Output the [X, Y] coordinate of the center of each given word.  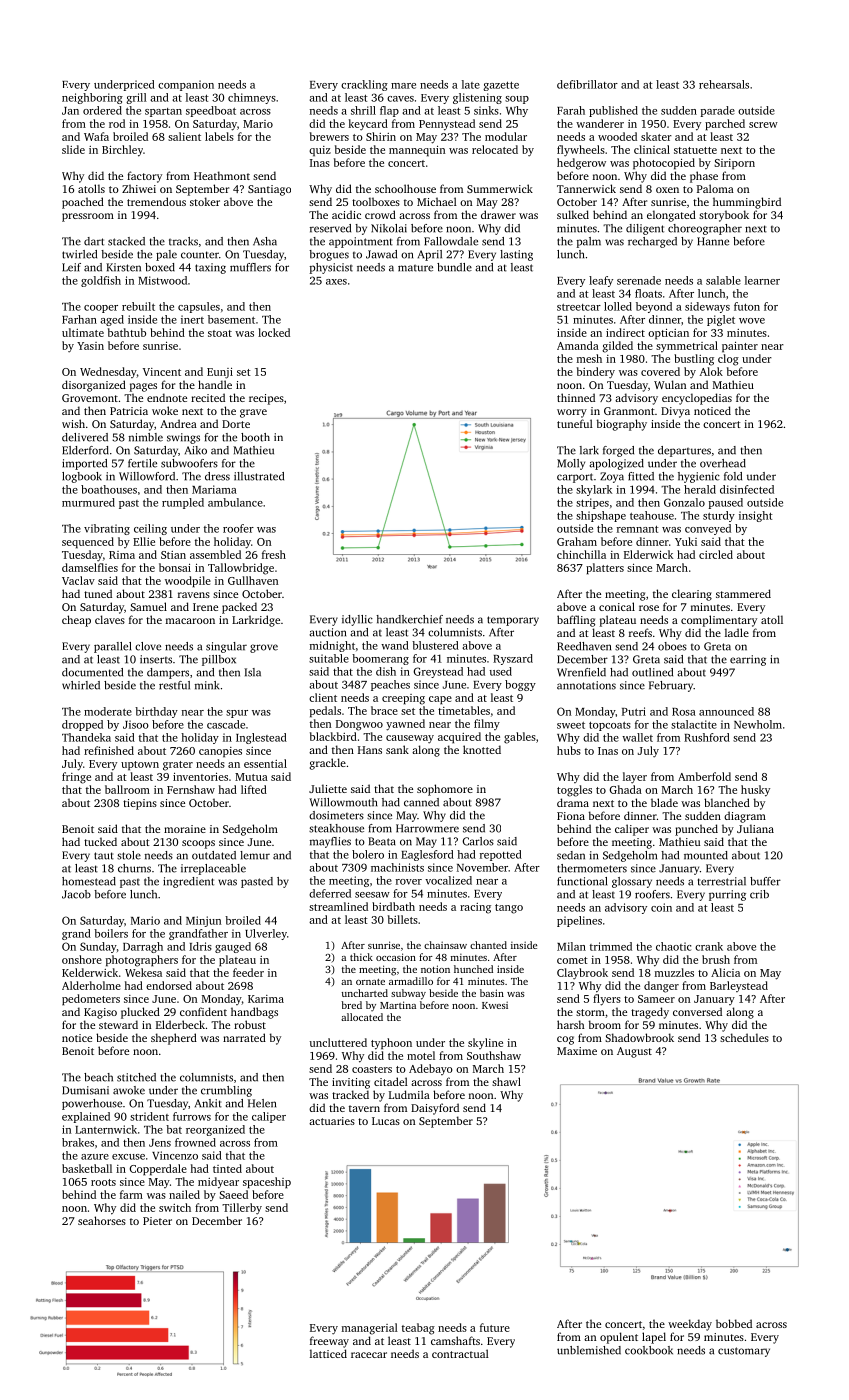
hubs [569, 750]
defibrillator [587, 84]
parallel [112, 647]
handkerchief [409, 619]
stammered [743, 593]
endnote [167, 397]
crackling [364, 85]
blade [664, 802]
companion [186, 85]
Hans [370, 750]
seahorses [102, 1220]
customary [744, 1352]
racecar [369, 1355]
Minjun [203, 921]
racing [475, 908]
